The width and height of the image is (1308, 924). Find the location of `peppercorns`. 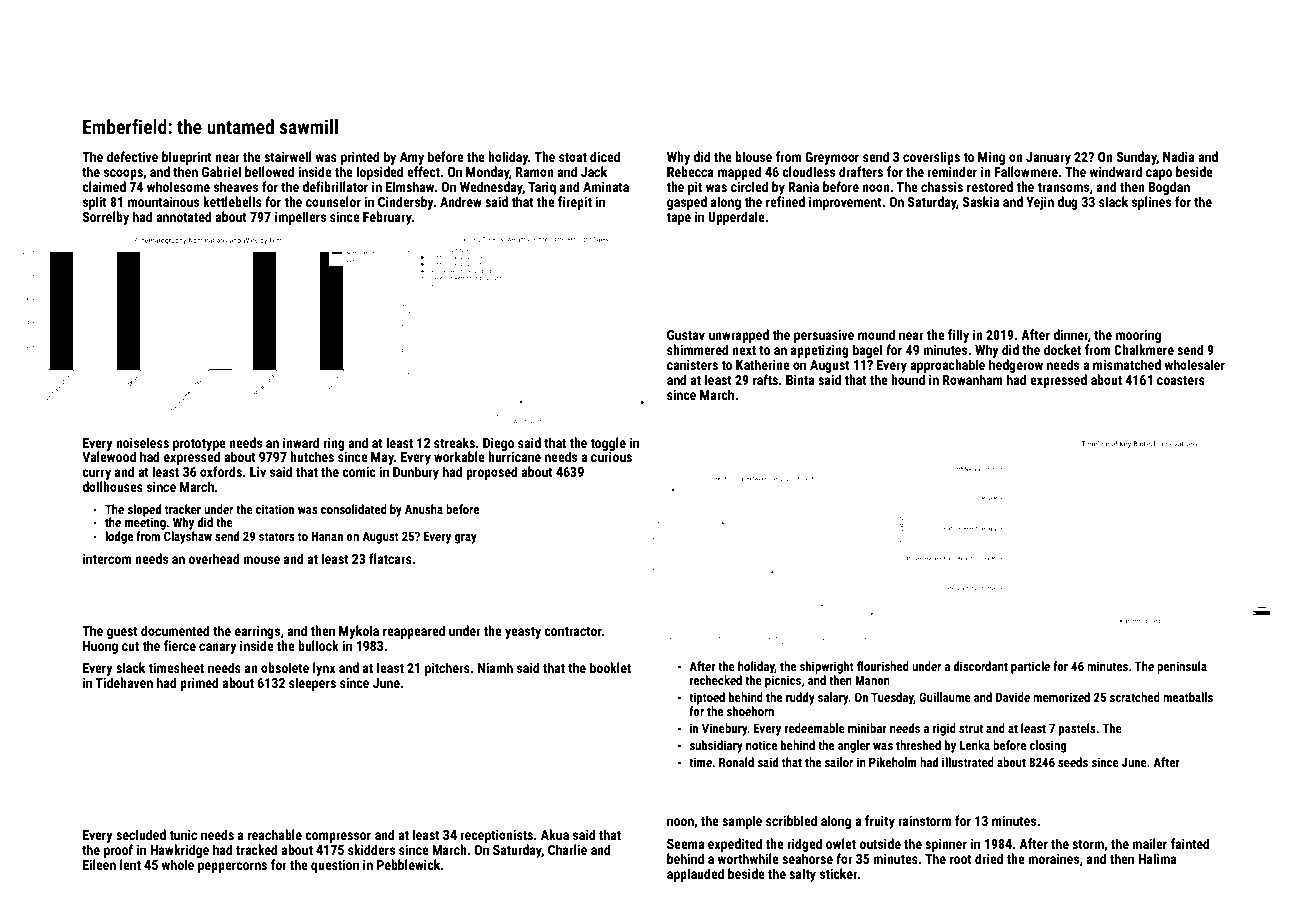

peppercorns is located at coordinates (232, 867).
